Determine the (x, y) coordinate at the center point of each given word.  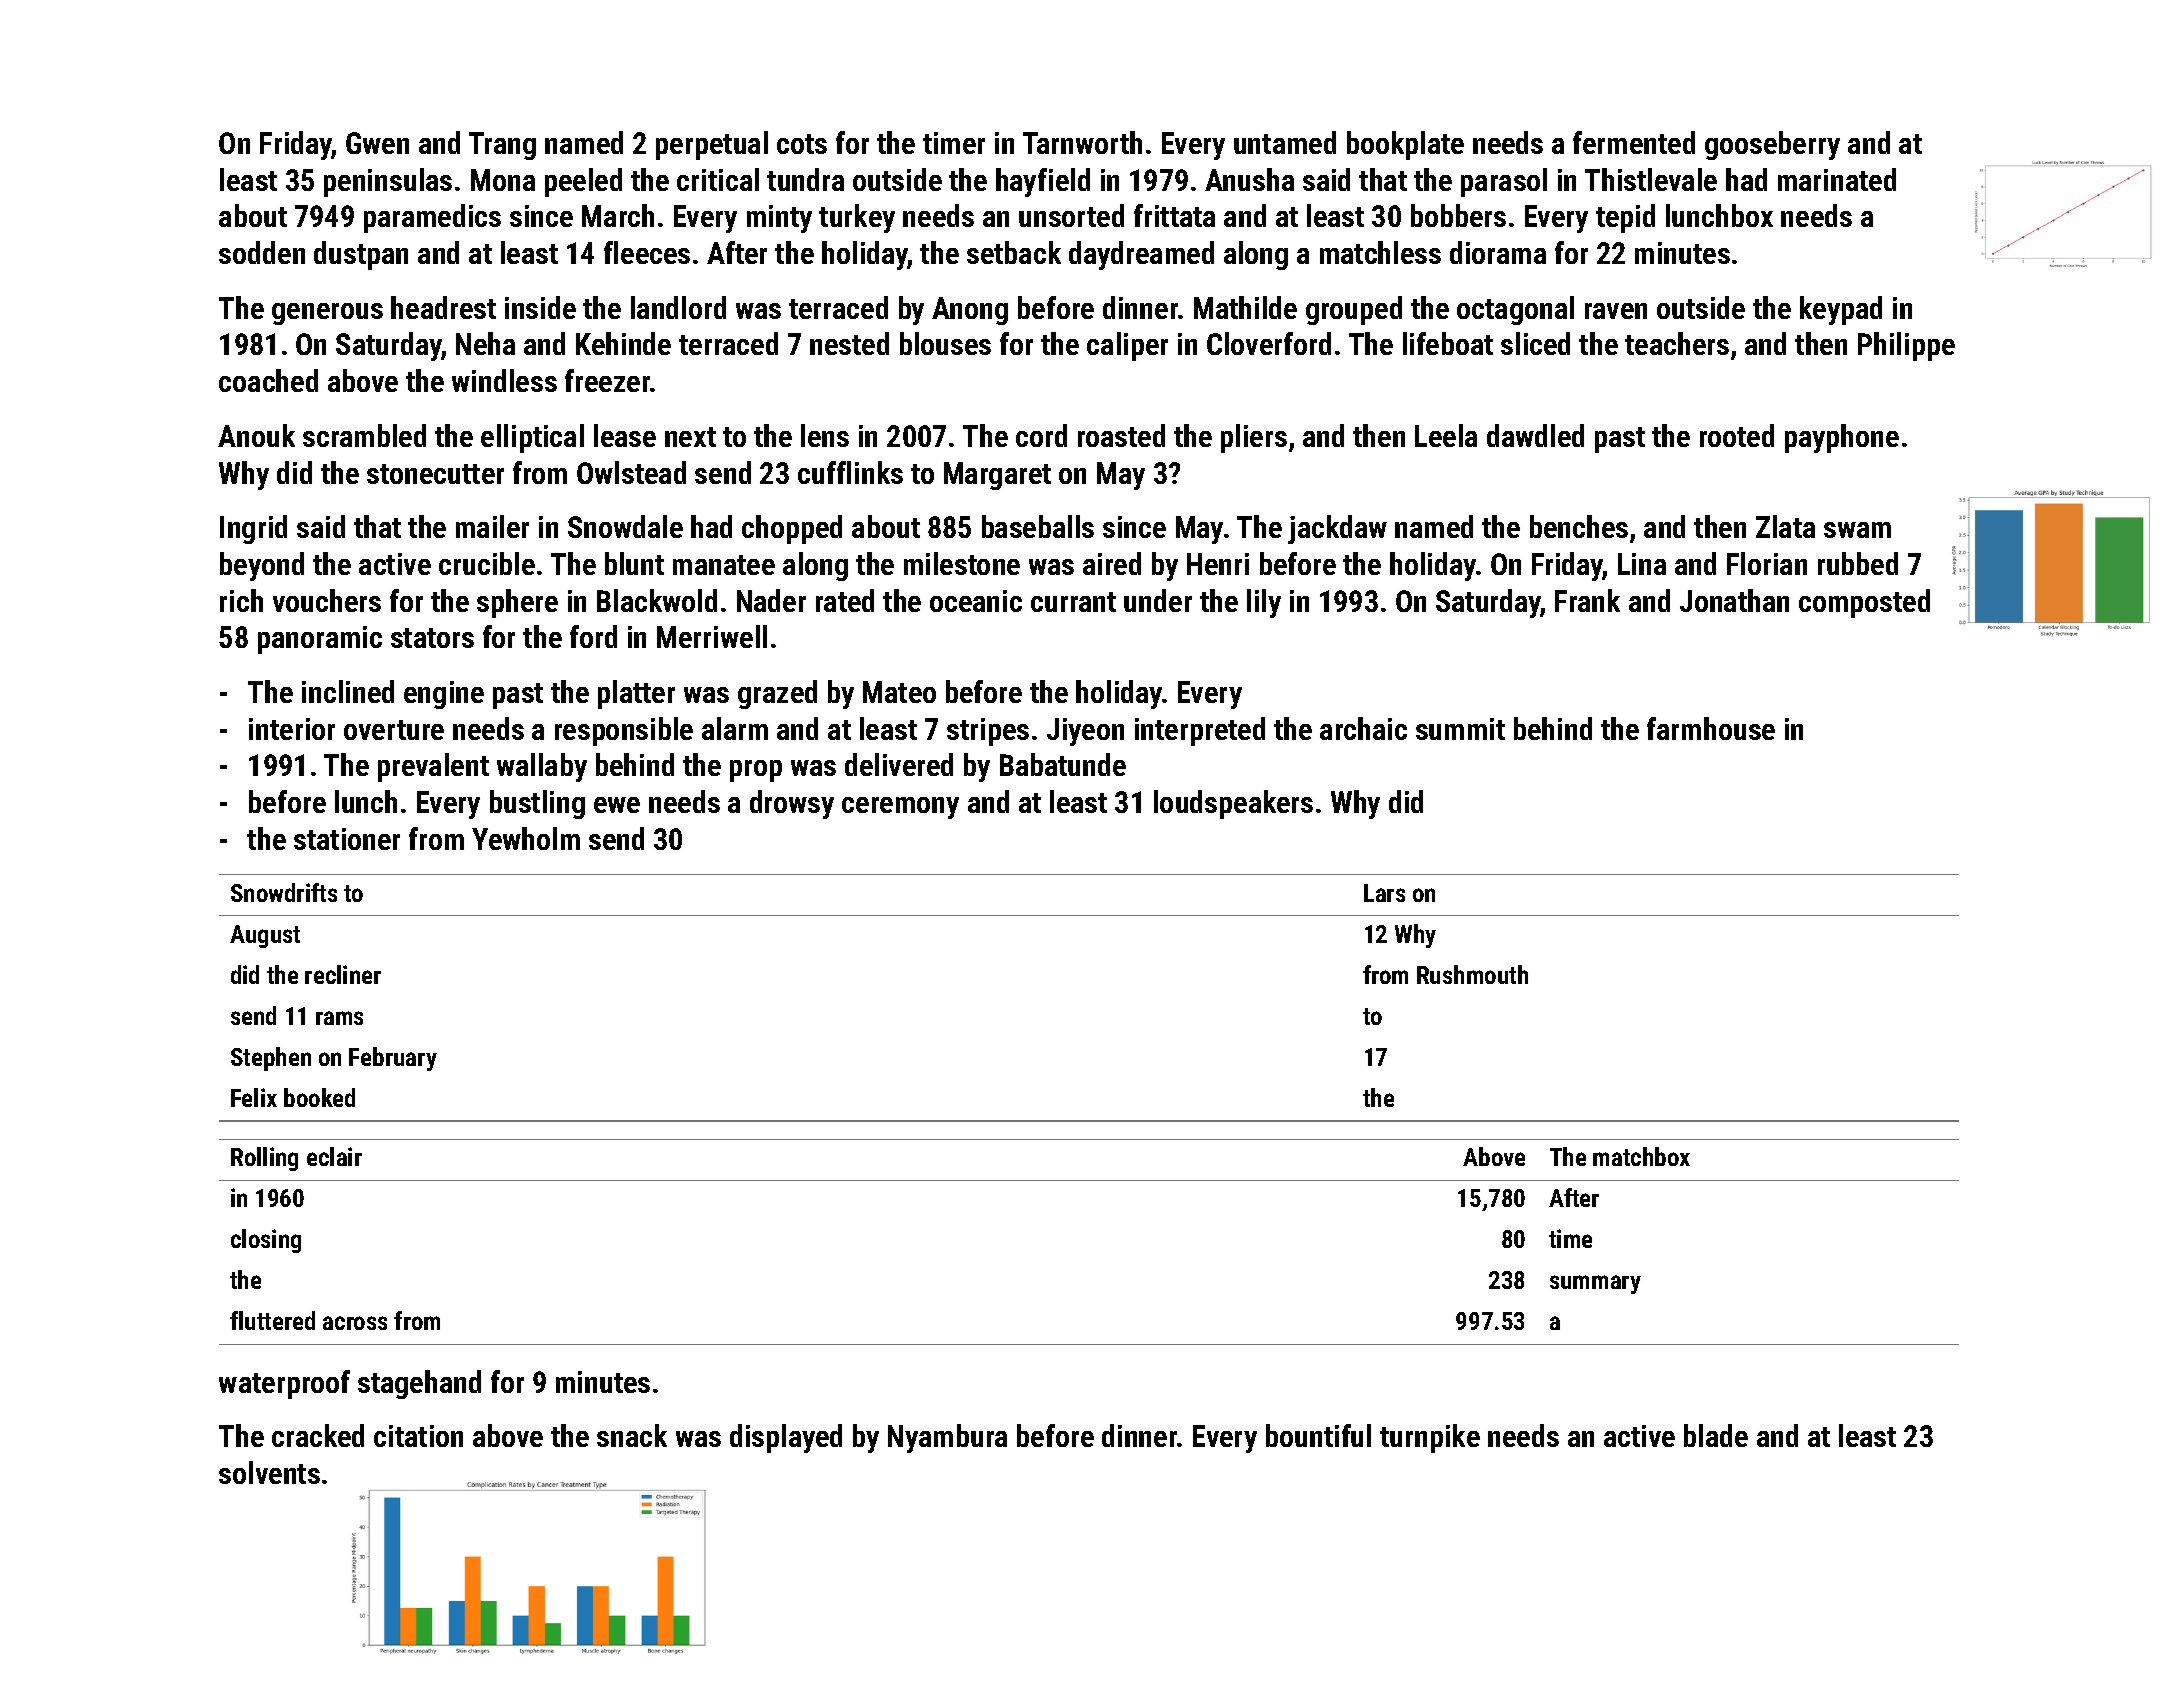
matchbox (1641, 1156)
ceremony (900, 808)
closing (266, 1241)
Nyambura (947, 1438)
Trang (502, 146)
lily (1264, 603)
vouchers (327, 600)
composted (1864, 603)
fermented (1634, 142)
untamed (1285, 142)
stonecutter (435, 474)
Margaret (997, 476)
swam (1857, 530)
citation (418, 1436)
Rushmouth (1472, 974)
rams (339, 1018)
